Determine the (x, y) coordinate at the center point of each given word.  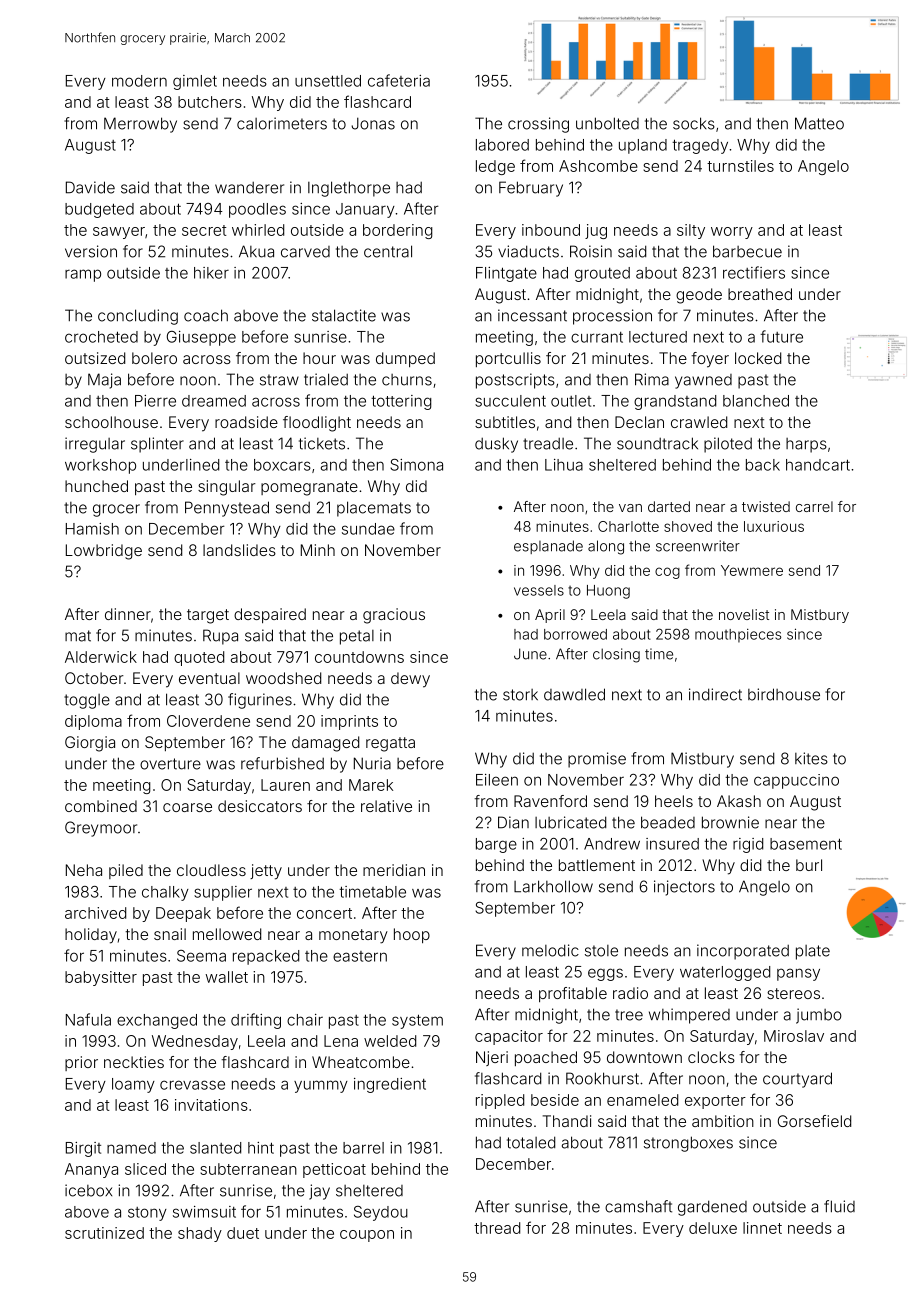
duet (243, 1233)
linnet (762, 1228)
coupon (367, 1236)
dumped (405, 359)
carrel (814, 506)
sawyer (119, 233)
